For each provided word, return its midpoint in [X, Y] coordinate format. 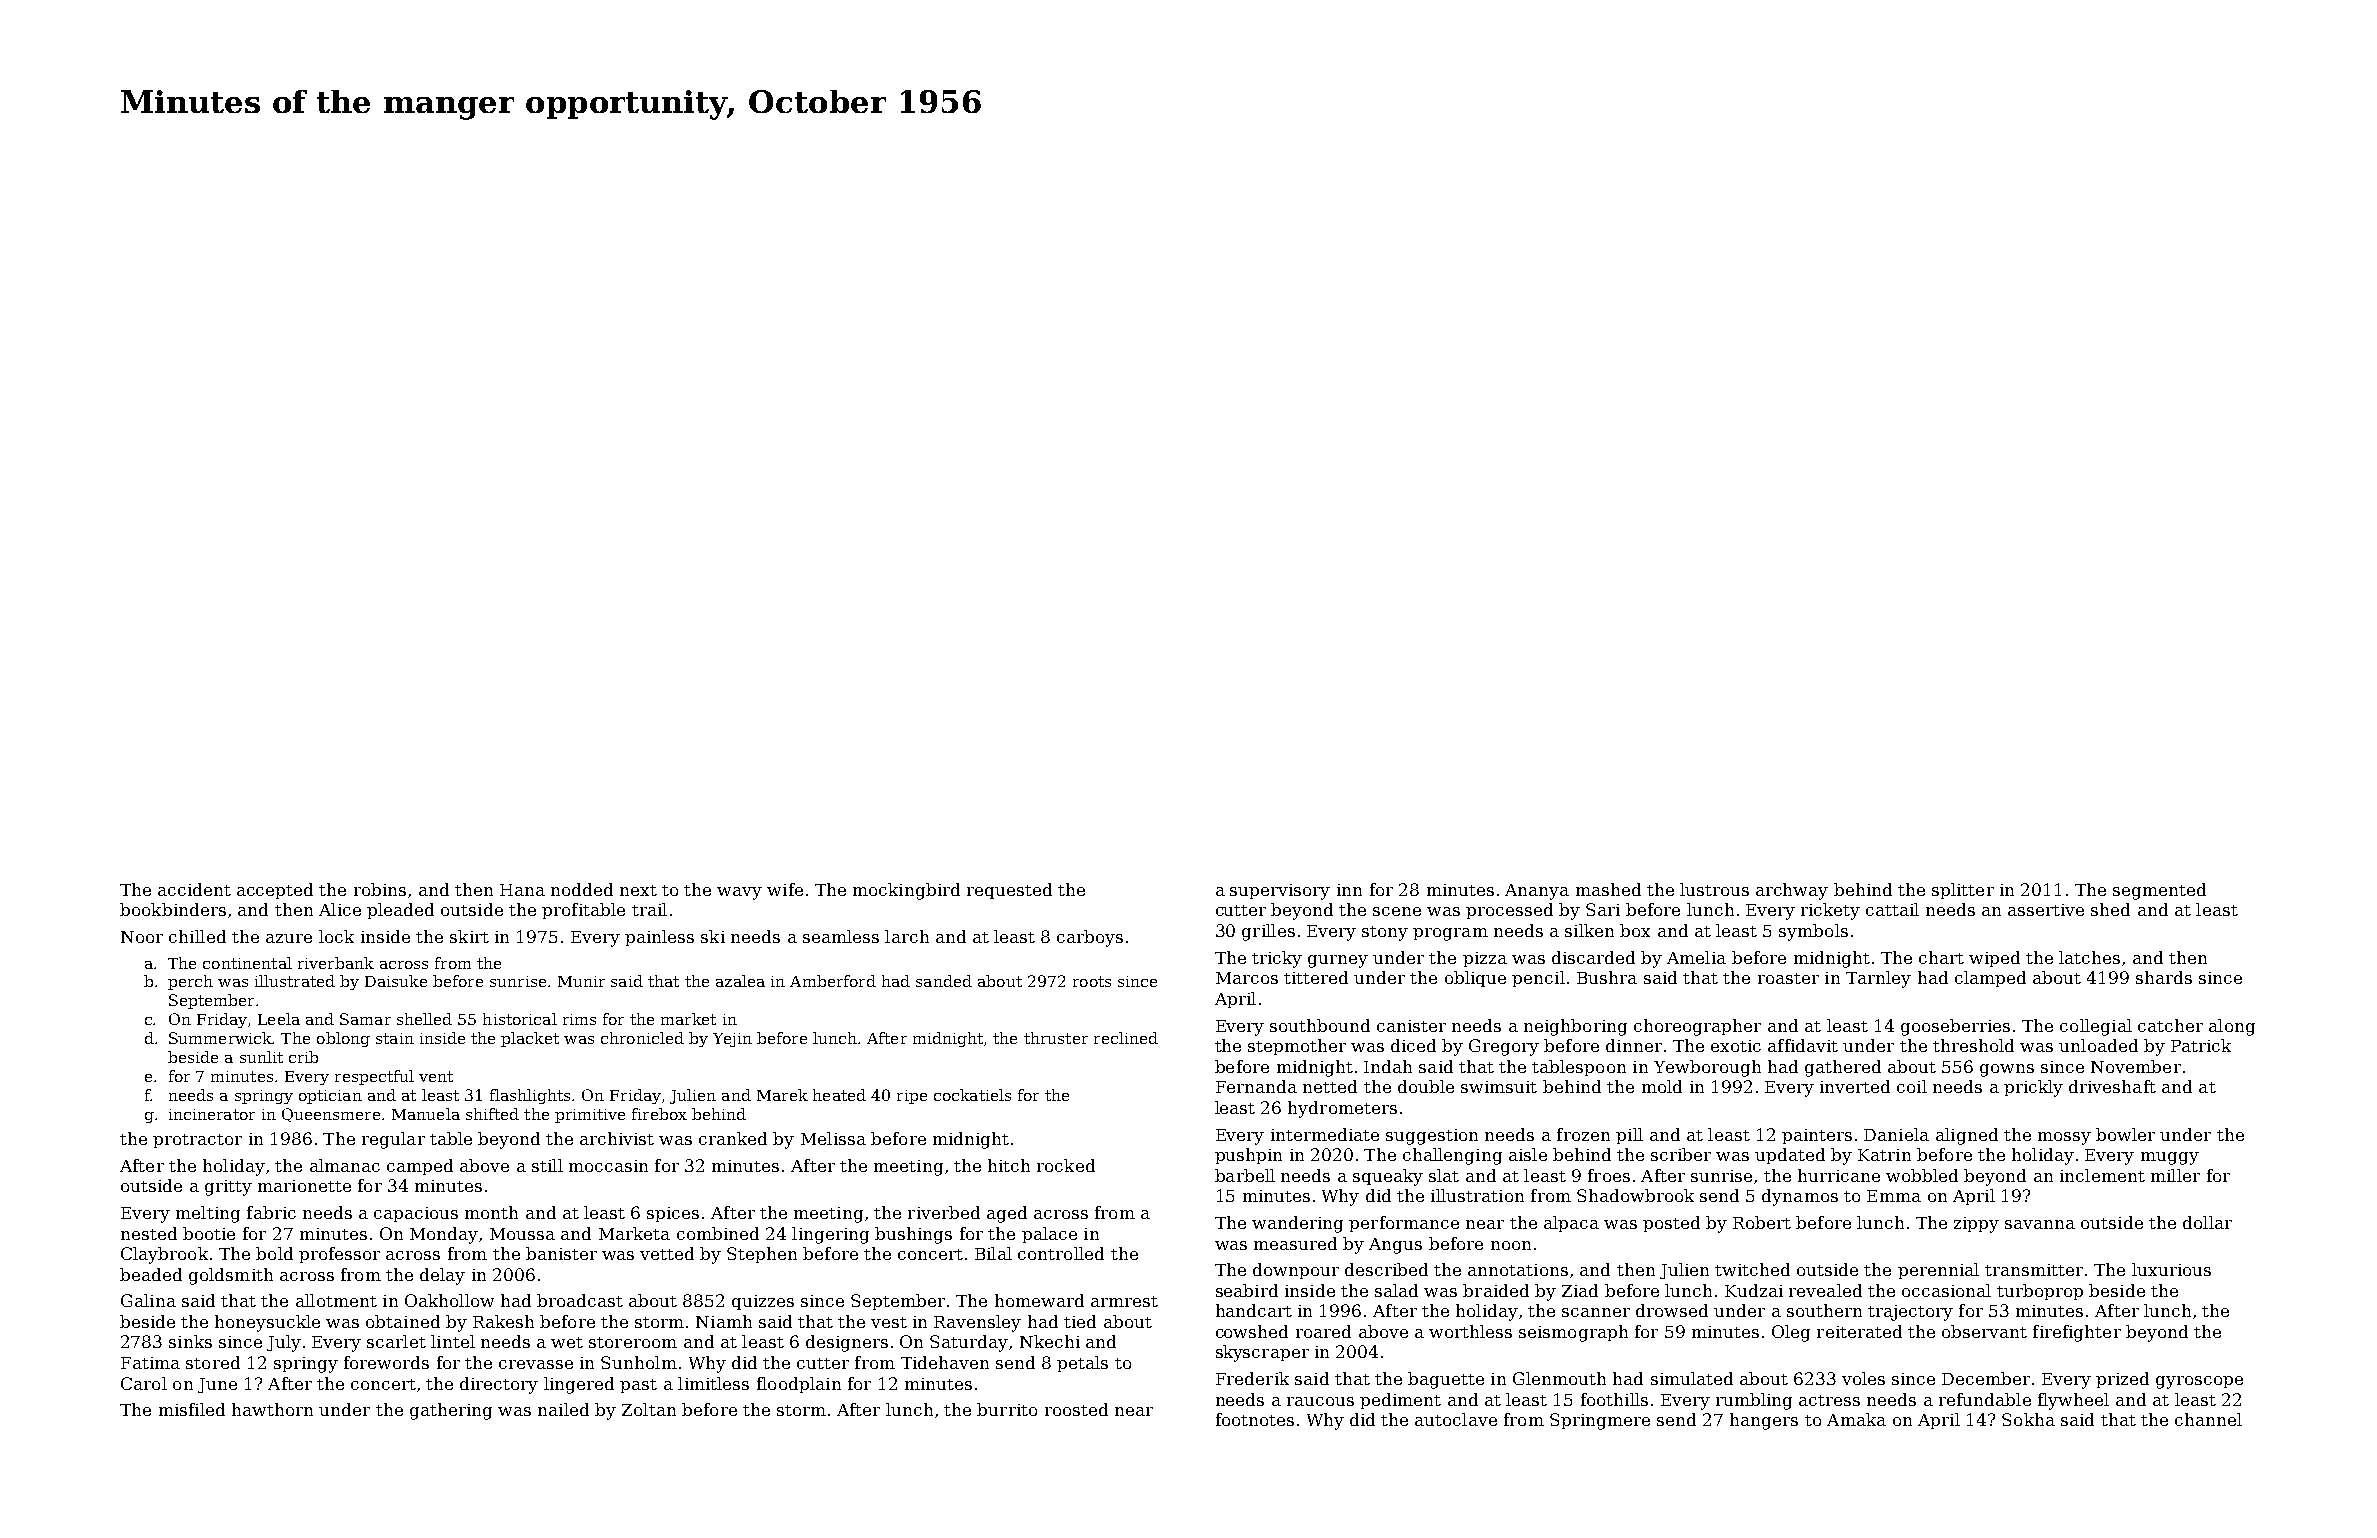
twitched [1752, 1269]
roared [1323, 1331]
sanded [944, 981]
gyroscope [2199, 1382]
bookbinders [173, 909]
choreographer [1697, 1027]
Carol [144, 1383]
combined [718, 1233]
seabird [1247, 1290]
